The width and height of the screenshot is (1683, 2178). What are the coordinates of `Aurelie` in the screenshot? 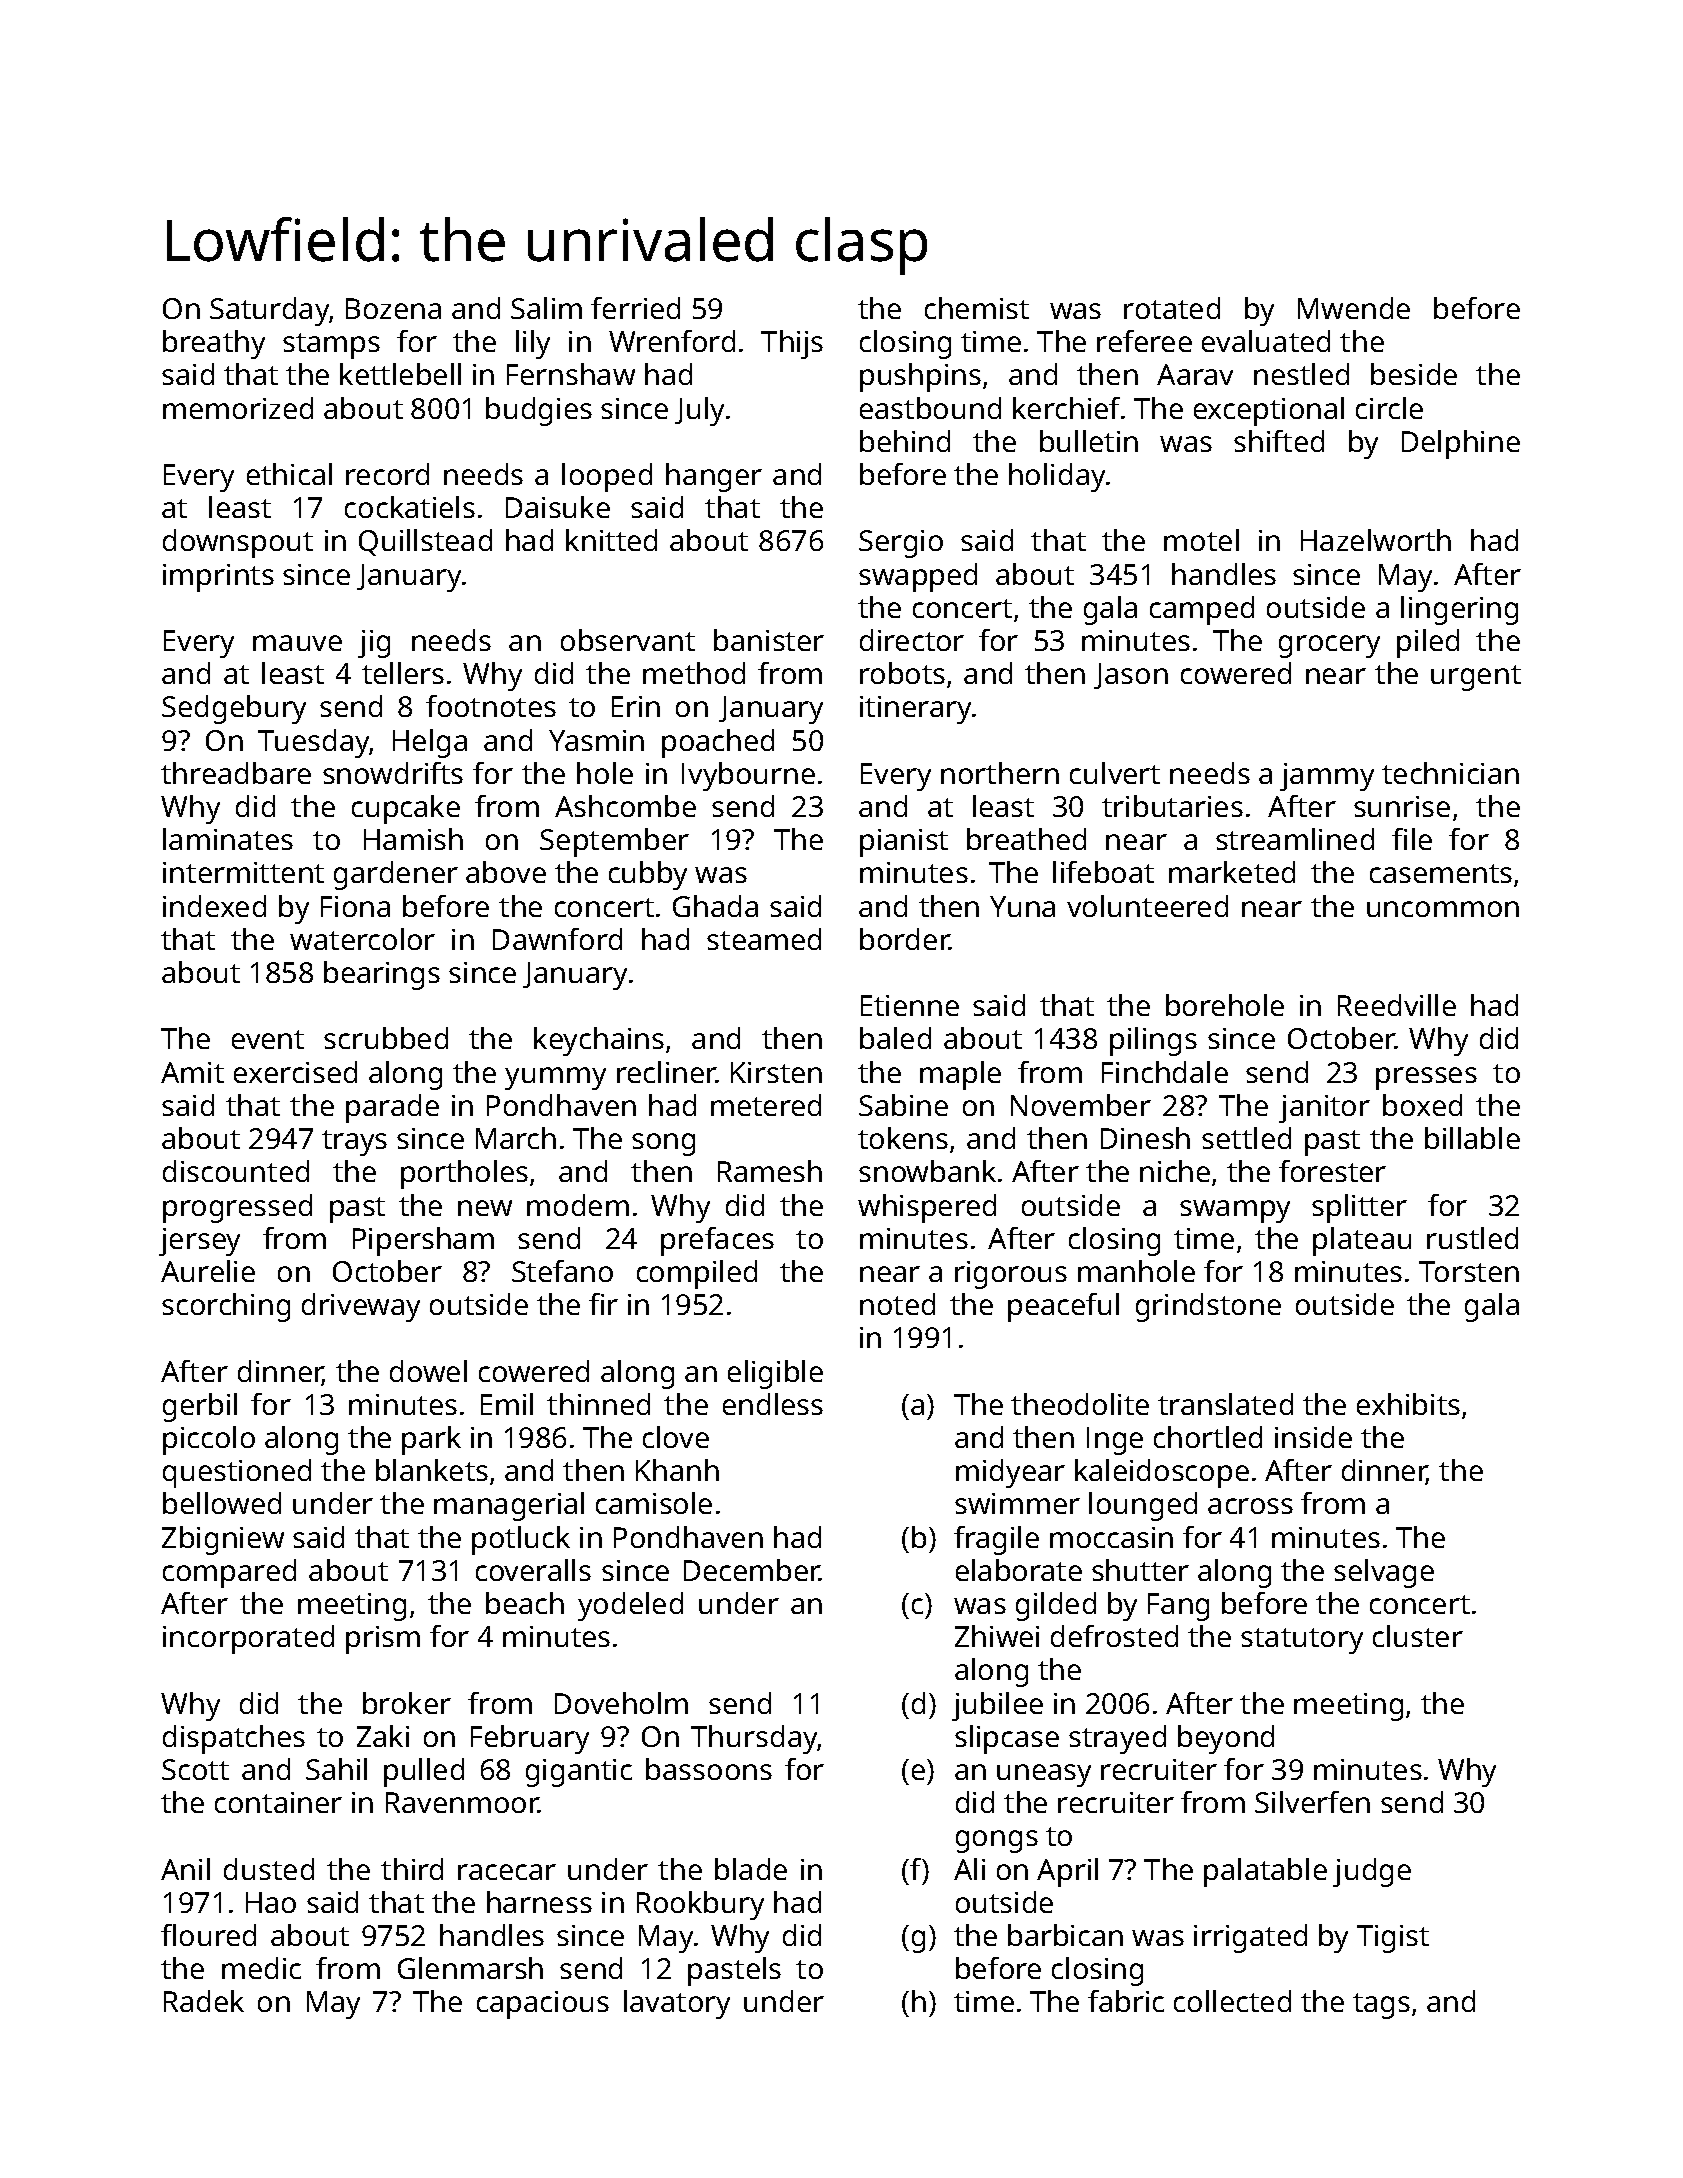 It's located at (208, 1271).
